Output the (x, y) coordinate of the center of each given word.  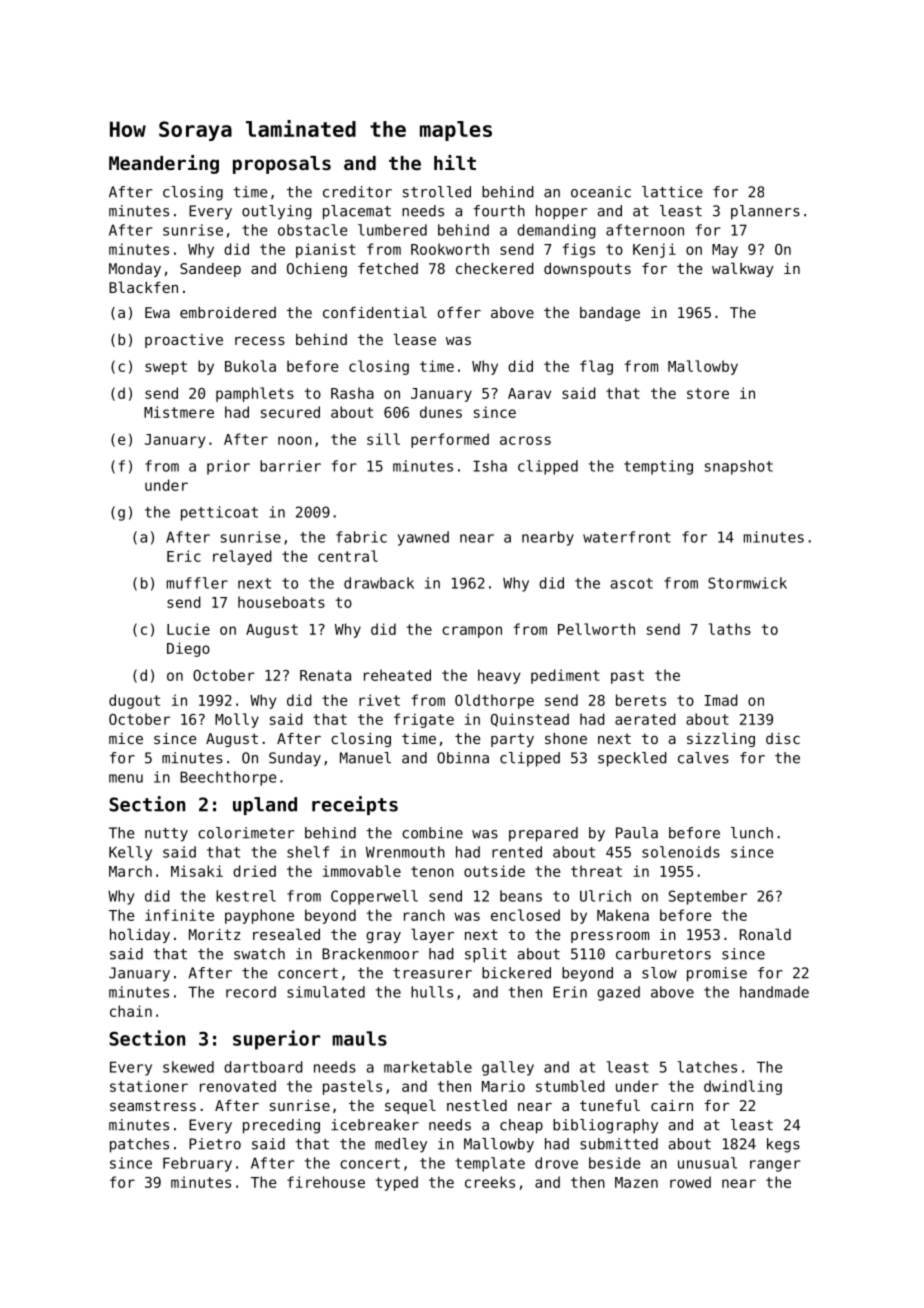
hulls (432, 992)
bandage (610, 314)
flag (596, 367)
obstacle (312, 230)
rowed (690, 1182)
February (197, 1164)
